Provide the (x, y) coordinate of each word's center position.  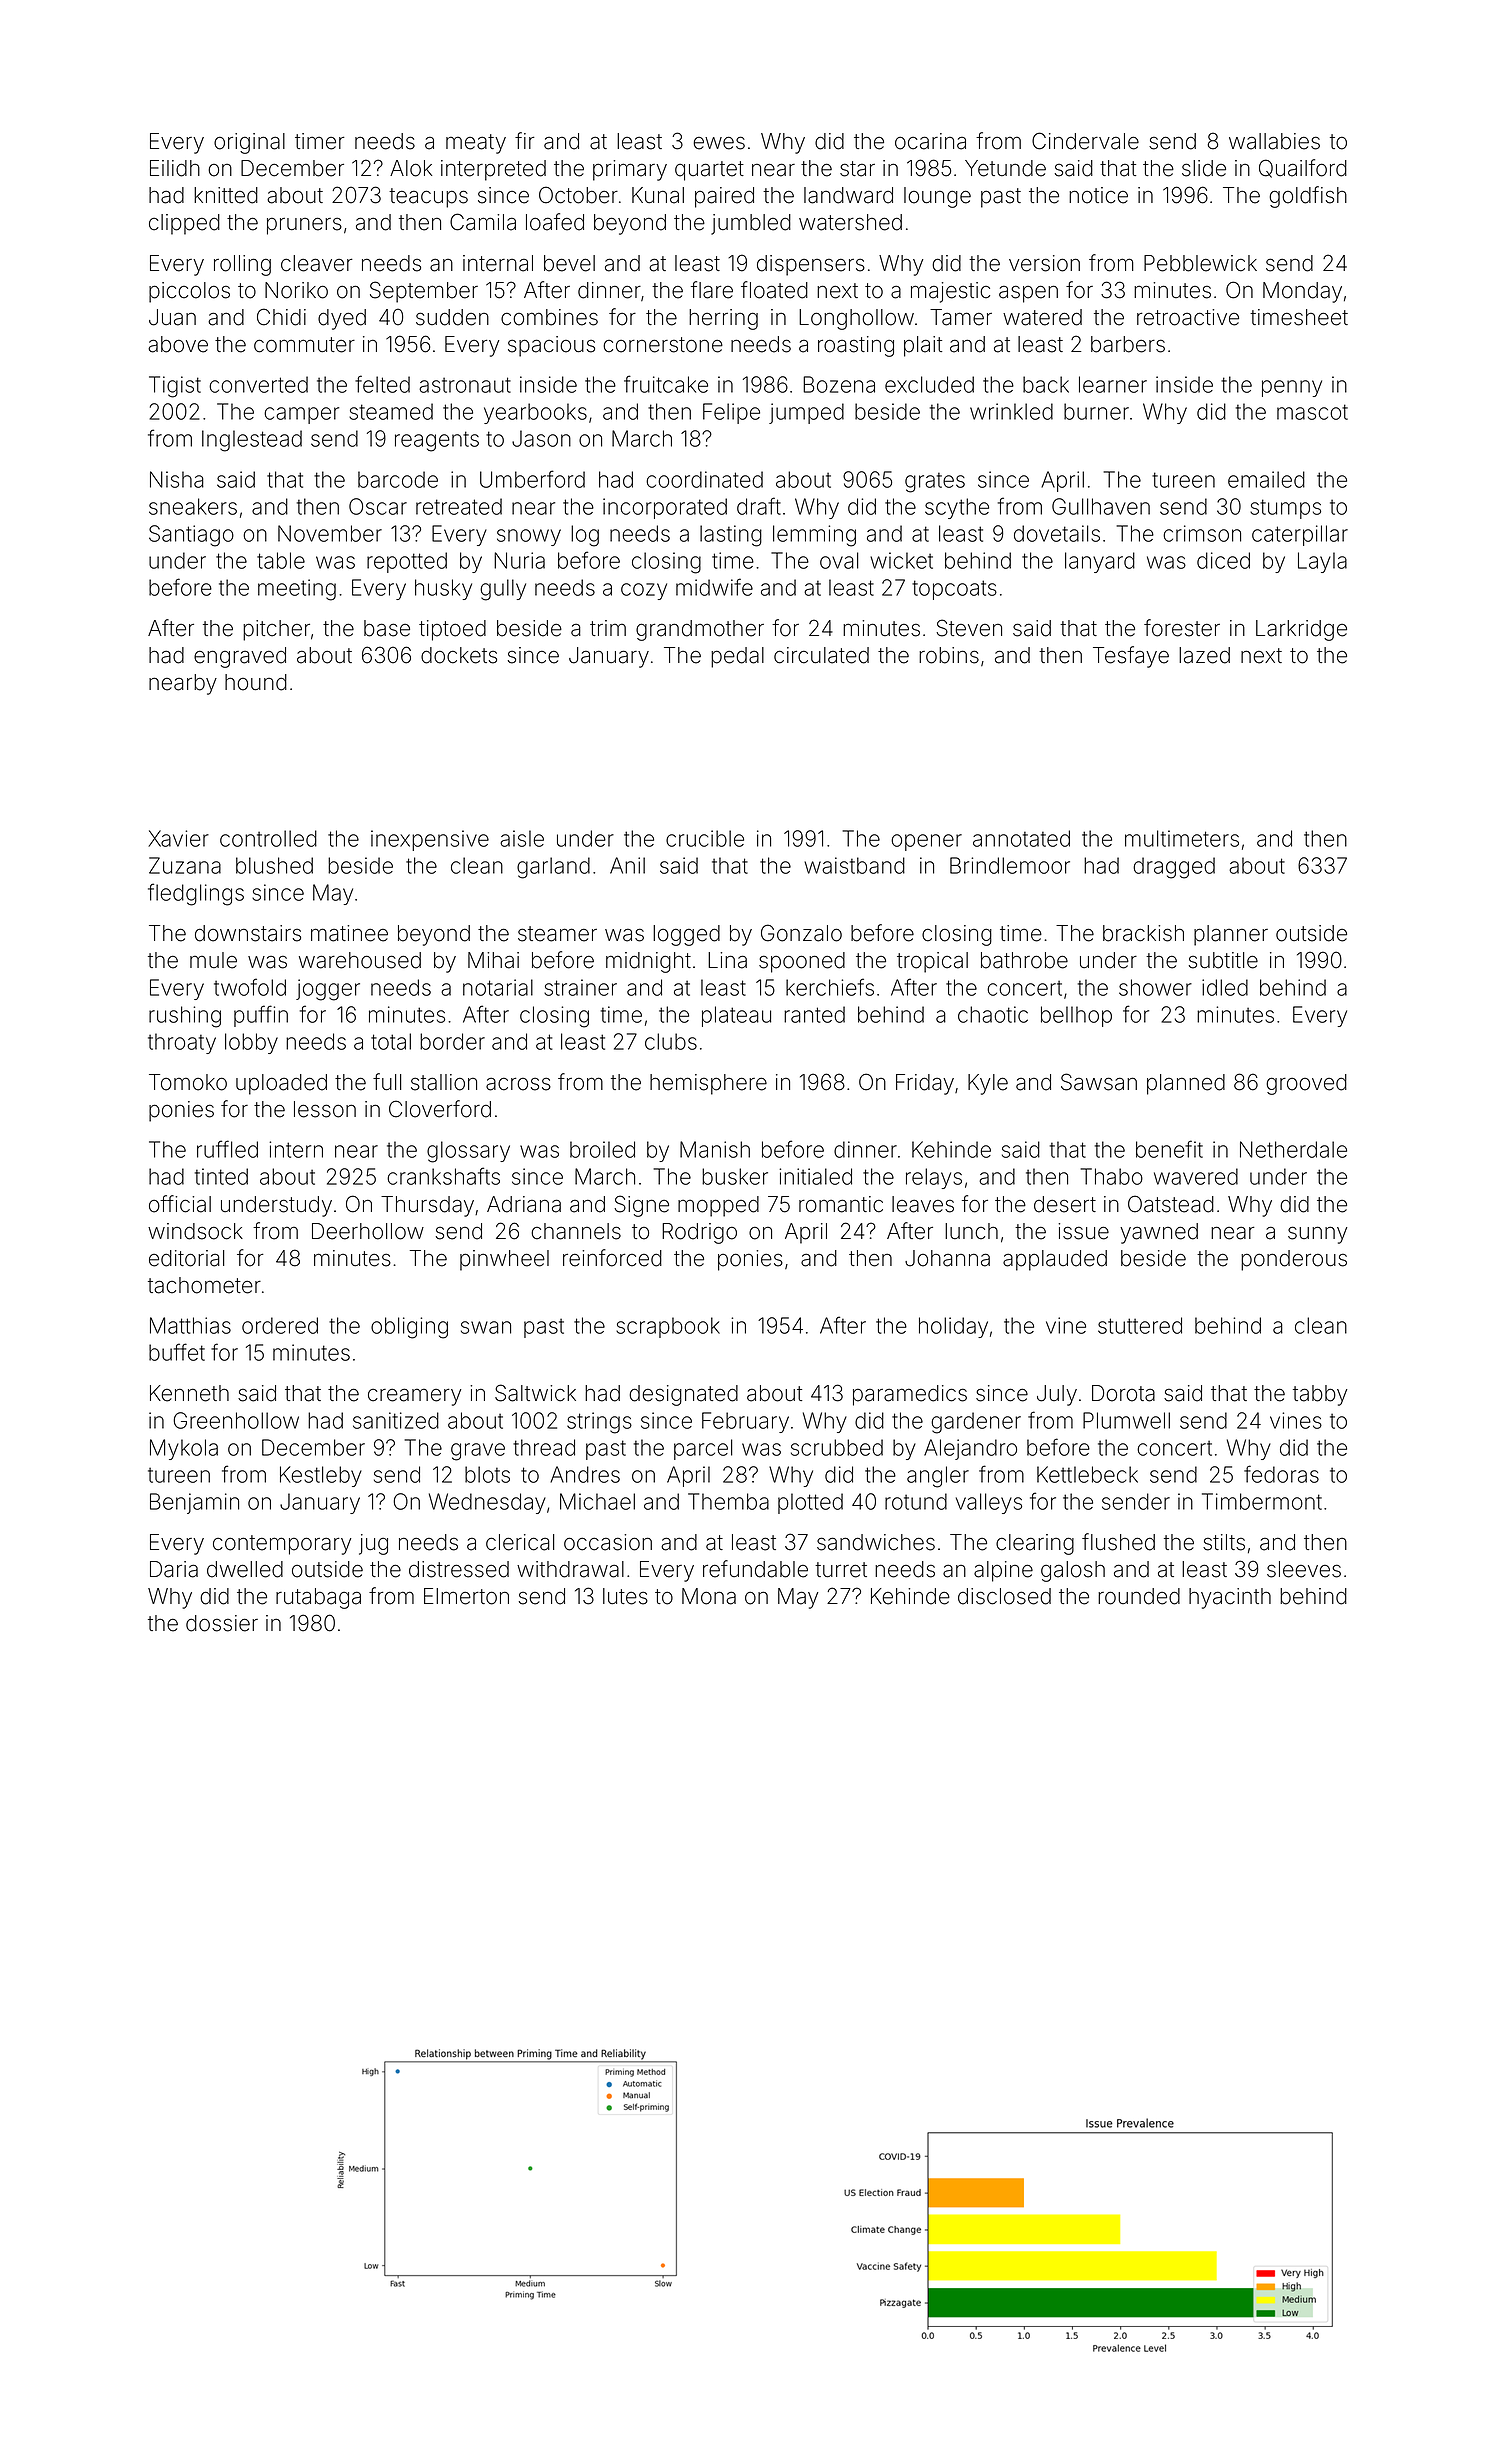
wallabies (1274, 141)
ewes (719, 143)
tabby (1320, 1395)
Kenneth (189, 1393)
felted (382, 384)
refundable (755, 1569)
